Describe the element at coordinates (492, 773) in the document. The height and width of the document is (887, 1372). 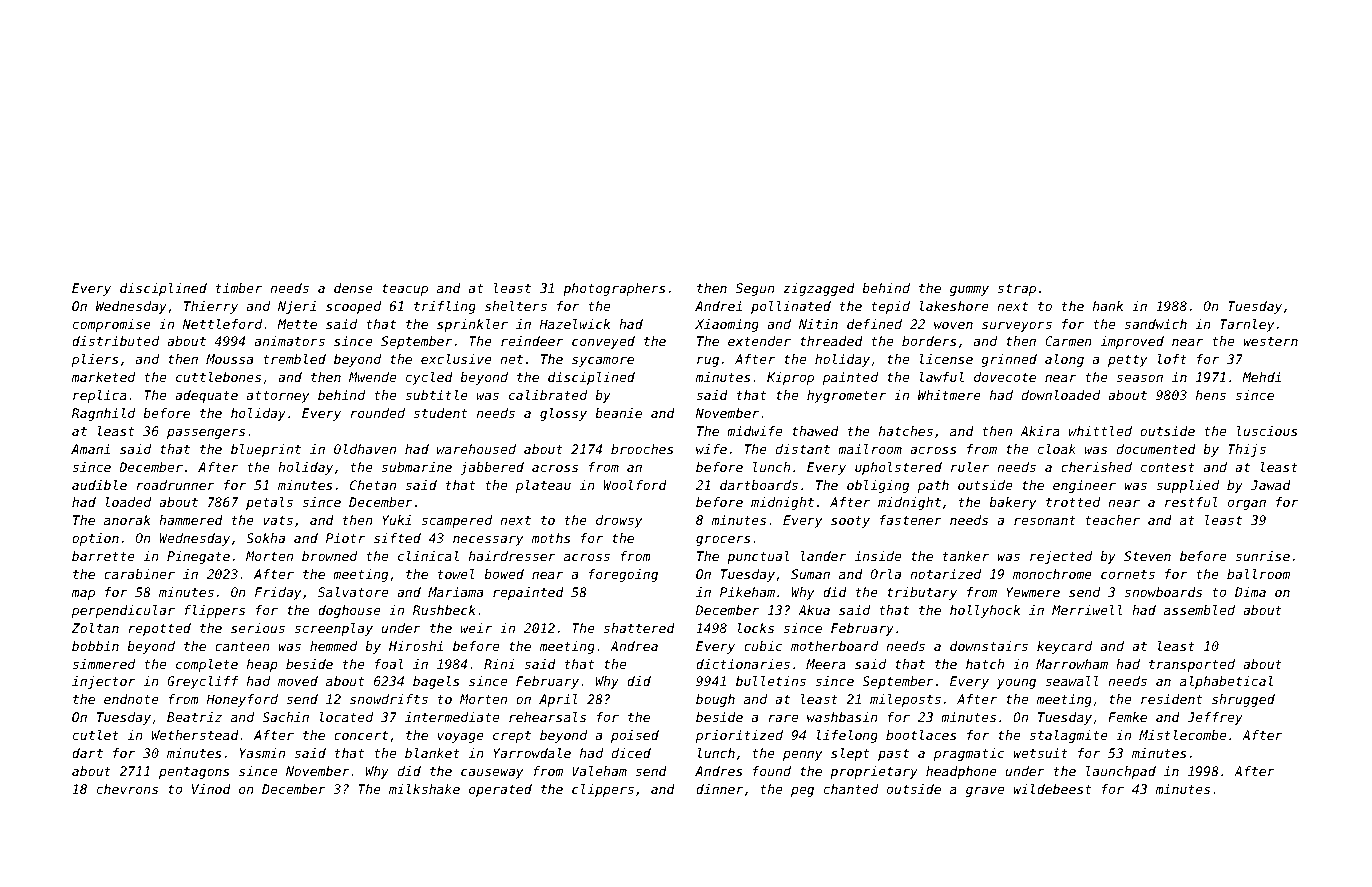
I see `causeway` at that location.
